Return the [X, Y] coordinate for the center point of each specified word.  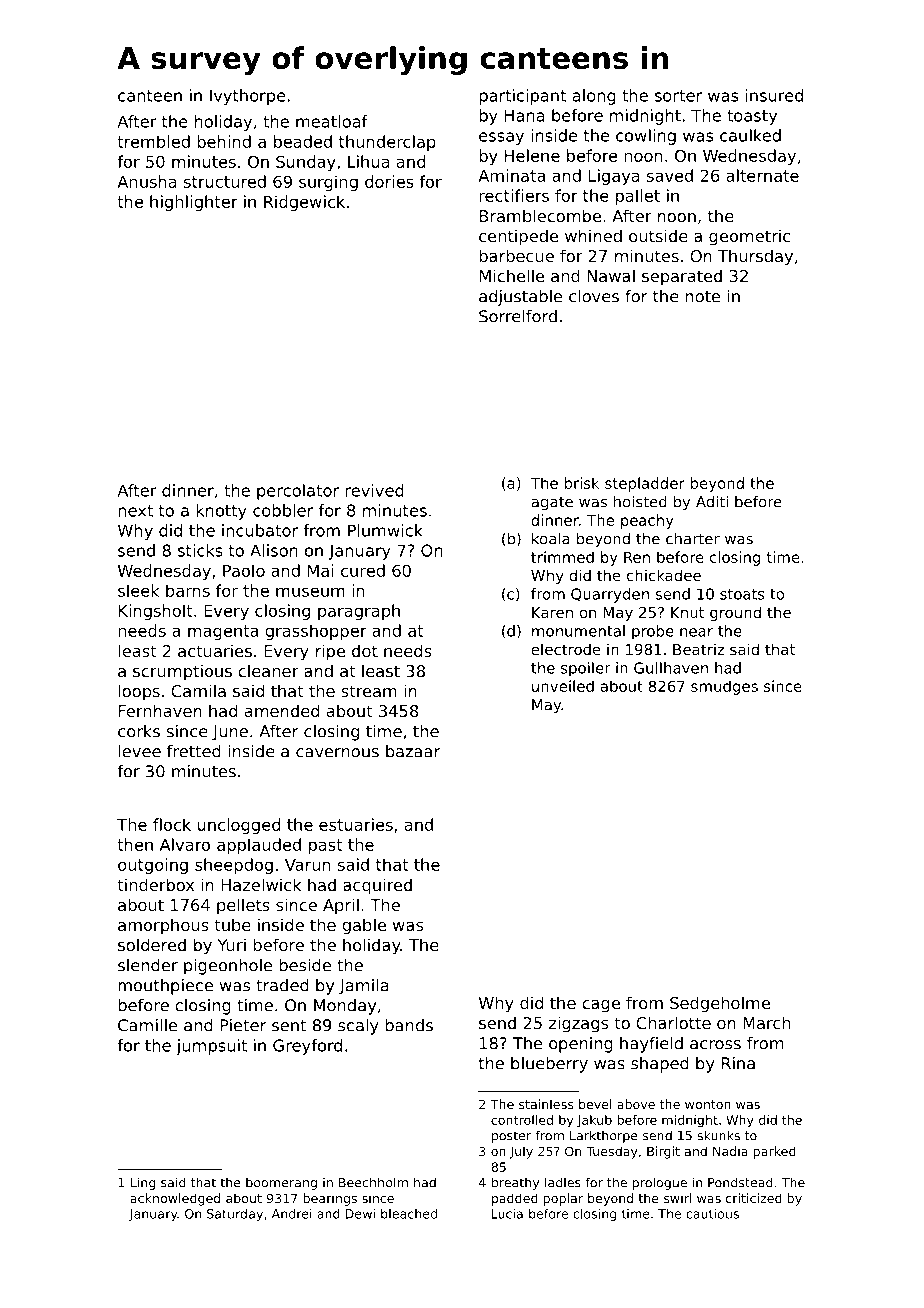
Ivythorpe [248, 97]
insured [774, 95]
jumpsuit [211, 1047]
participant [522, 97]
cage [601, 1006]
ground [735, 613]
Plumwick [385, 530]
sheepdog [234, 866]
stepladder [645, 484]
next [135, 511]
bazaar [413, 751]
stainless [546, 1104]
